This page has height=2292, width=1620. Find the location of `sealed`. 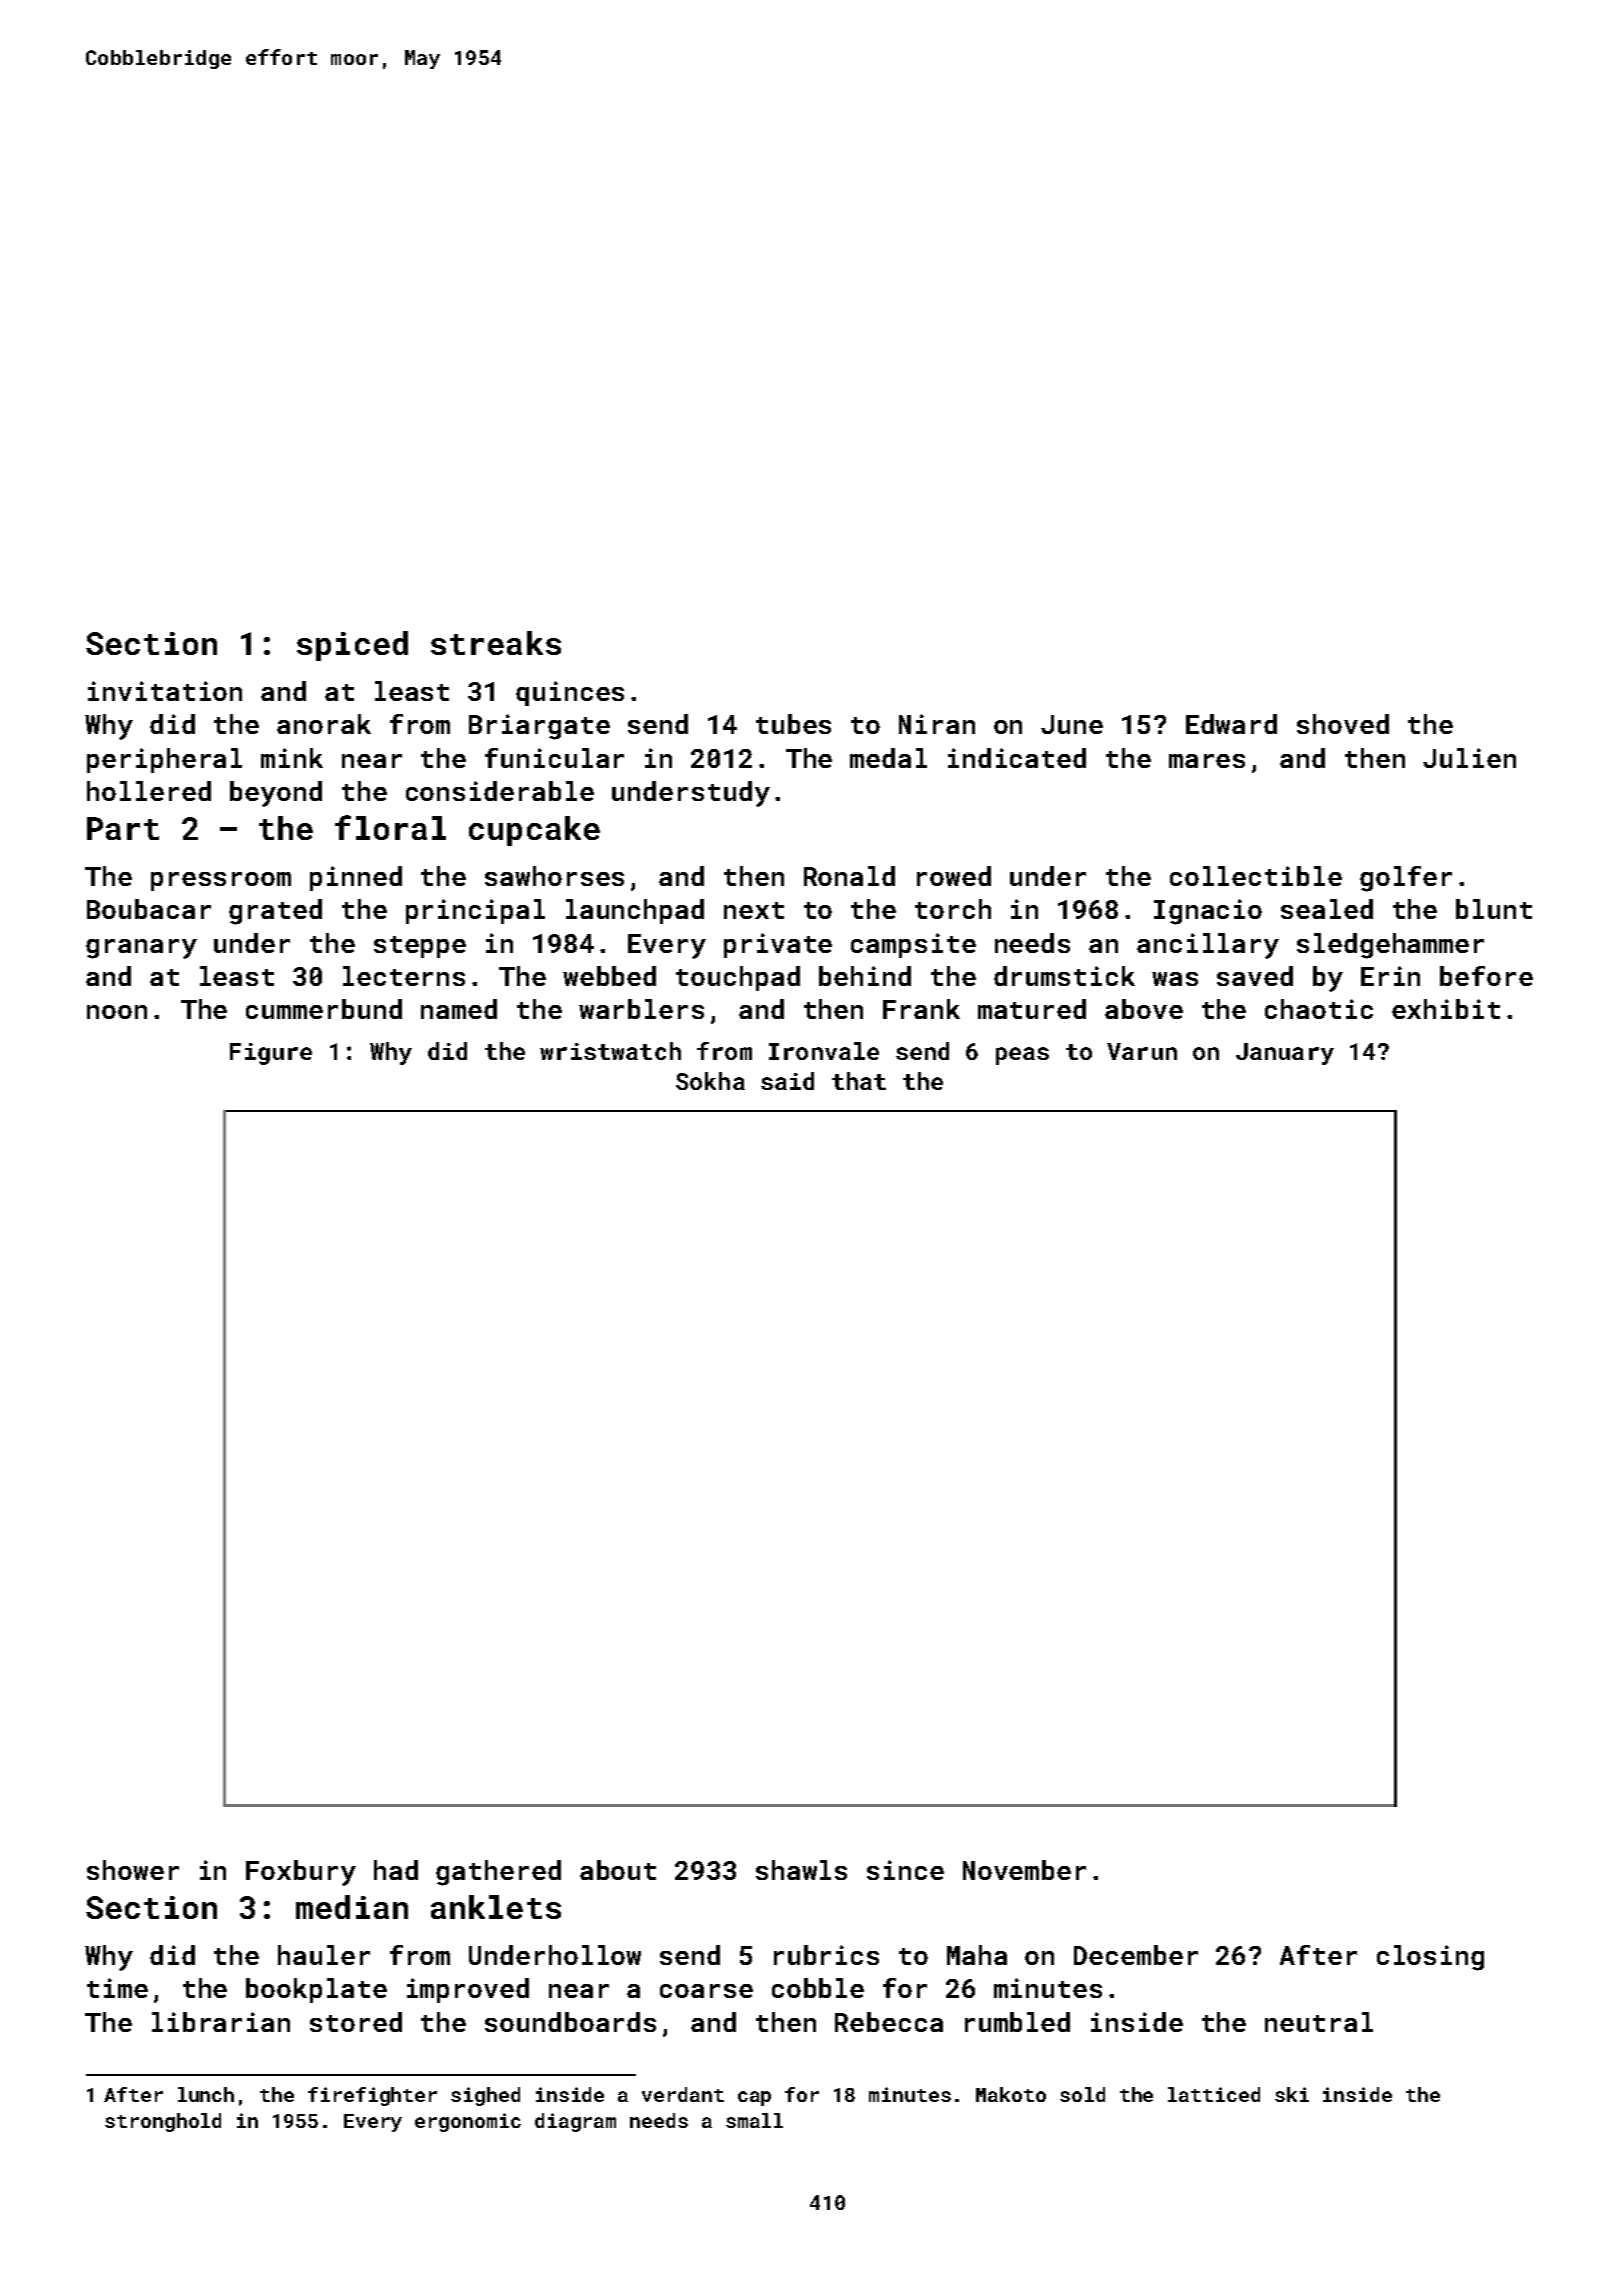

sealed is located at coordinates (1327, 909).
